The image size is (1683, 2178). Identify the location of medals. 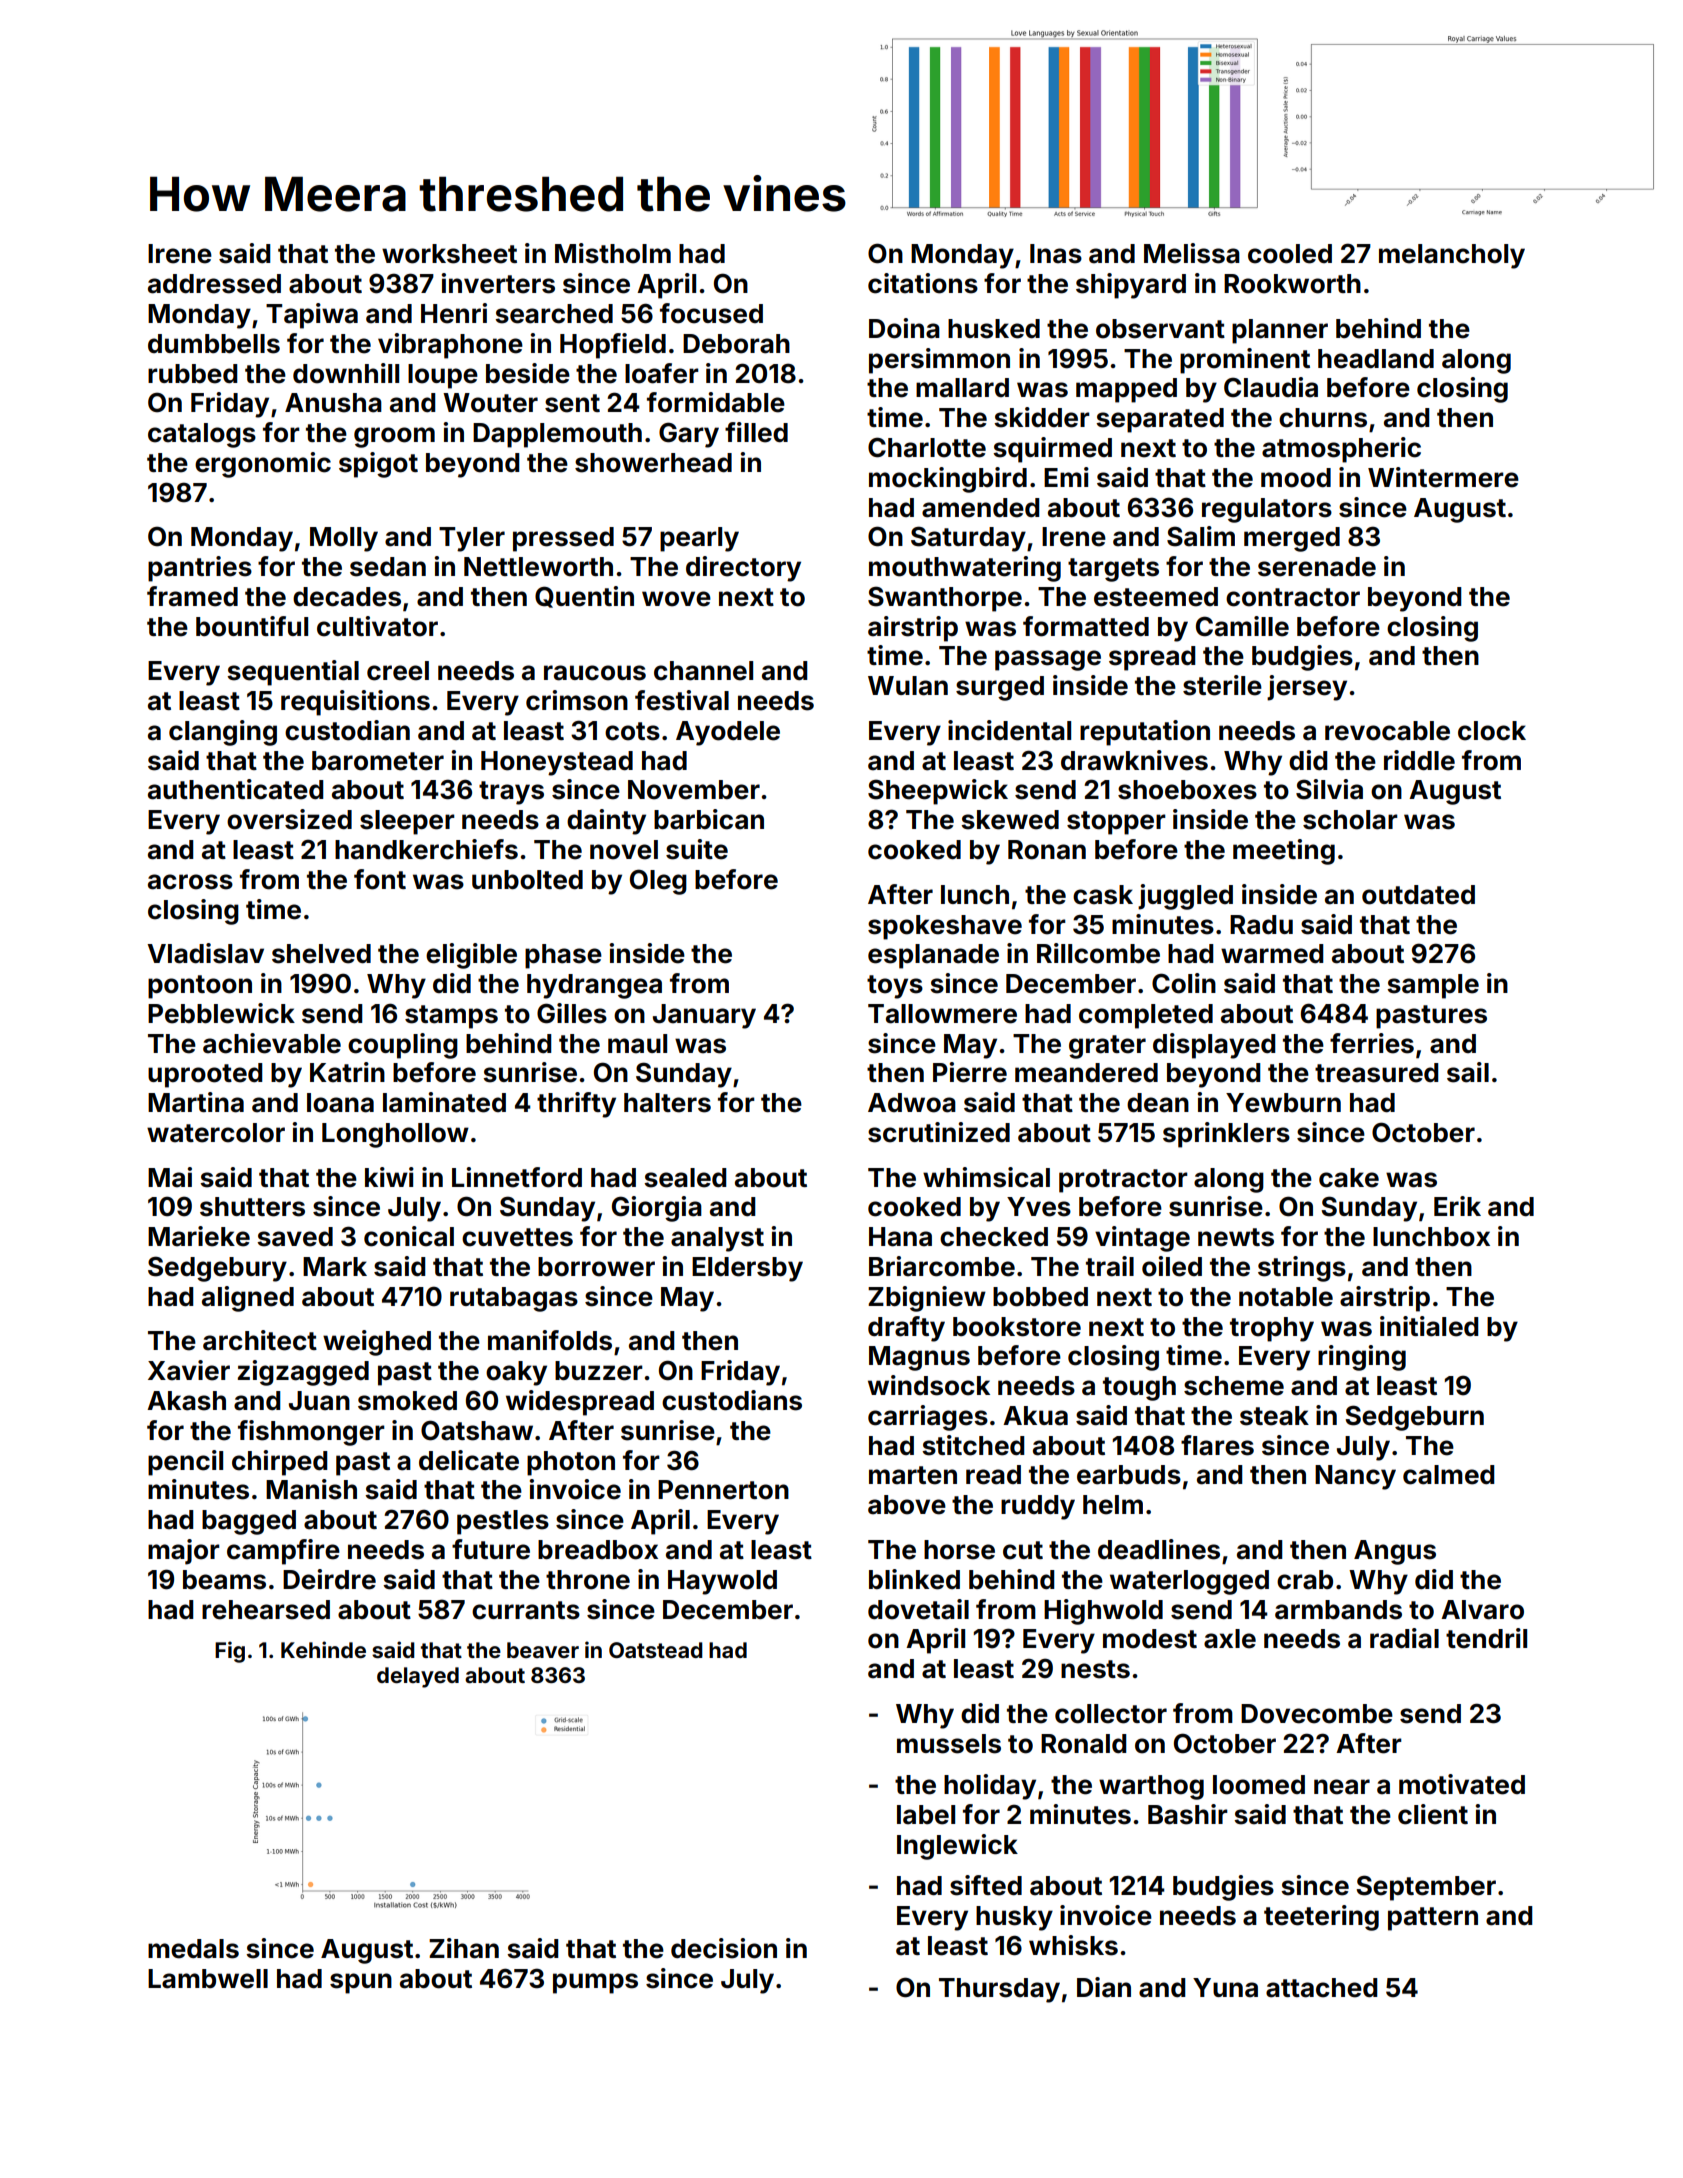
(193, 1949).
